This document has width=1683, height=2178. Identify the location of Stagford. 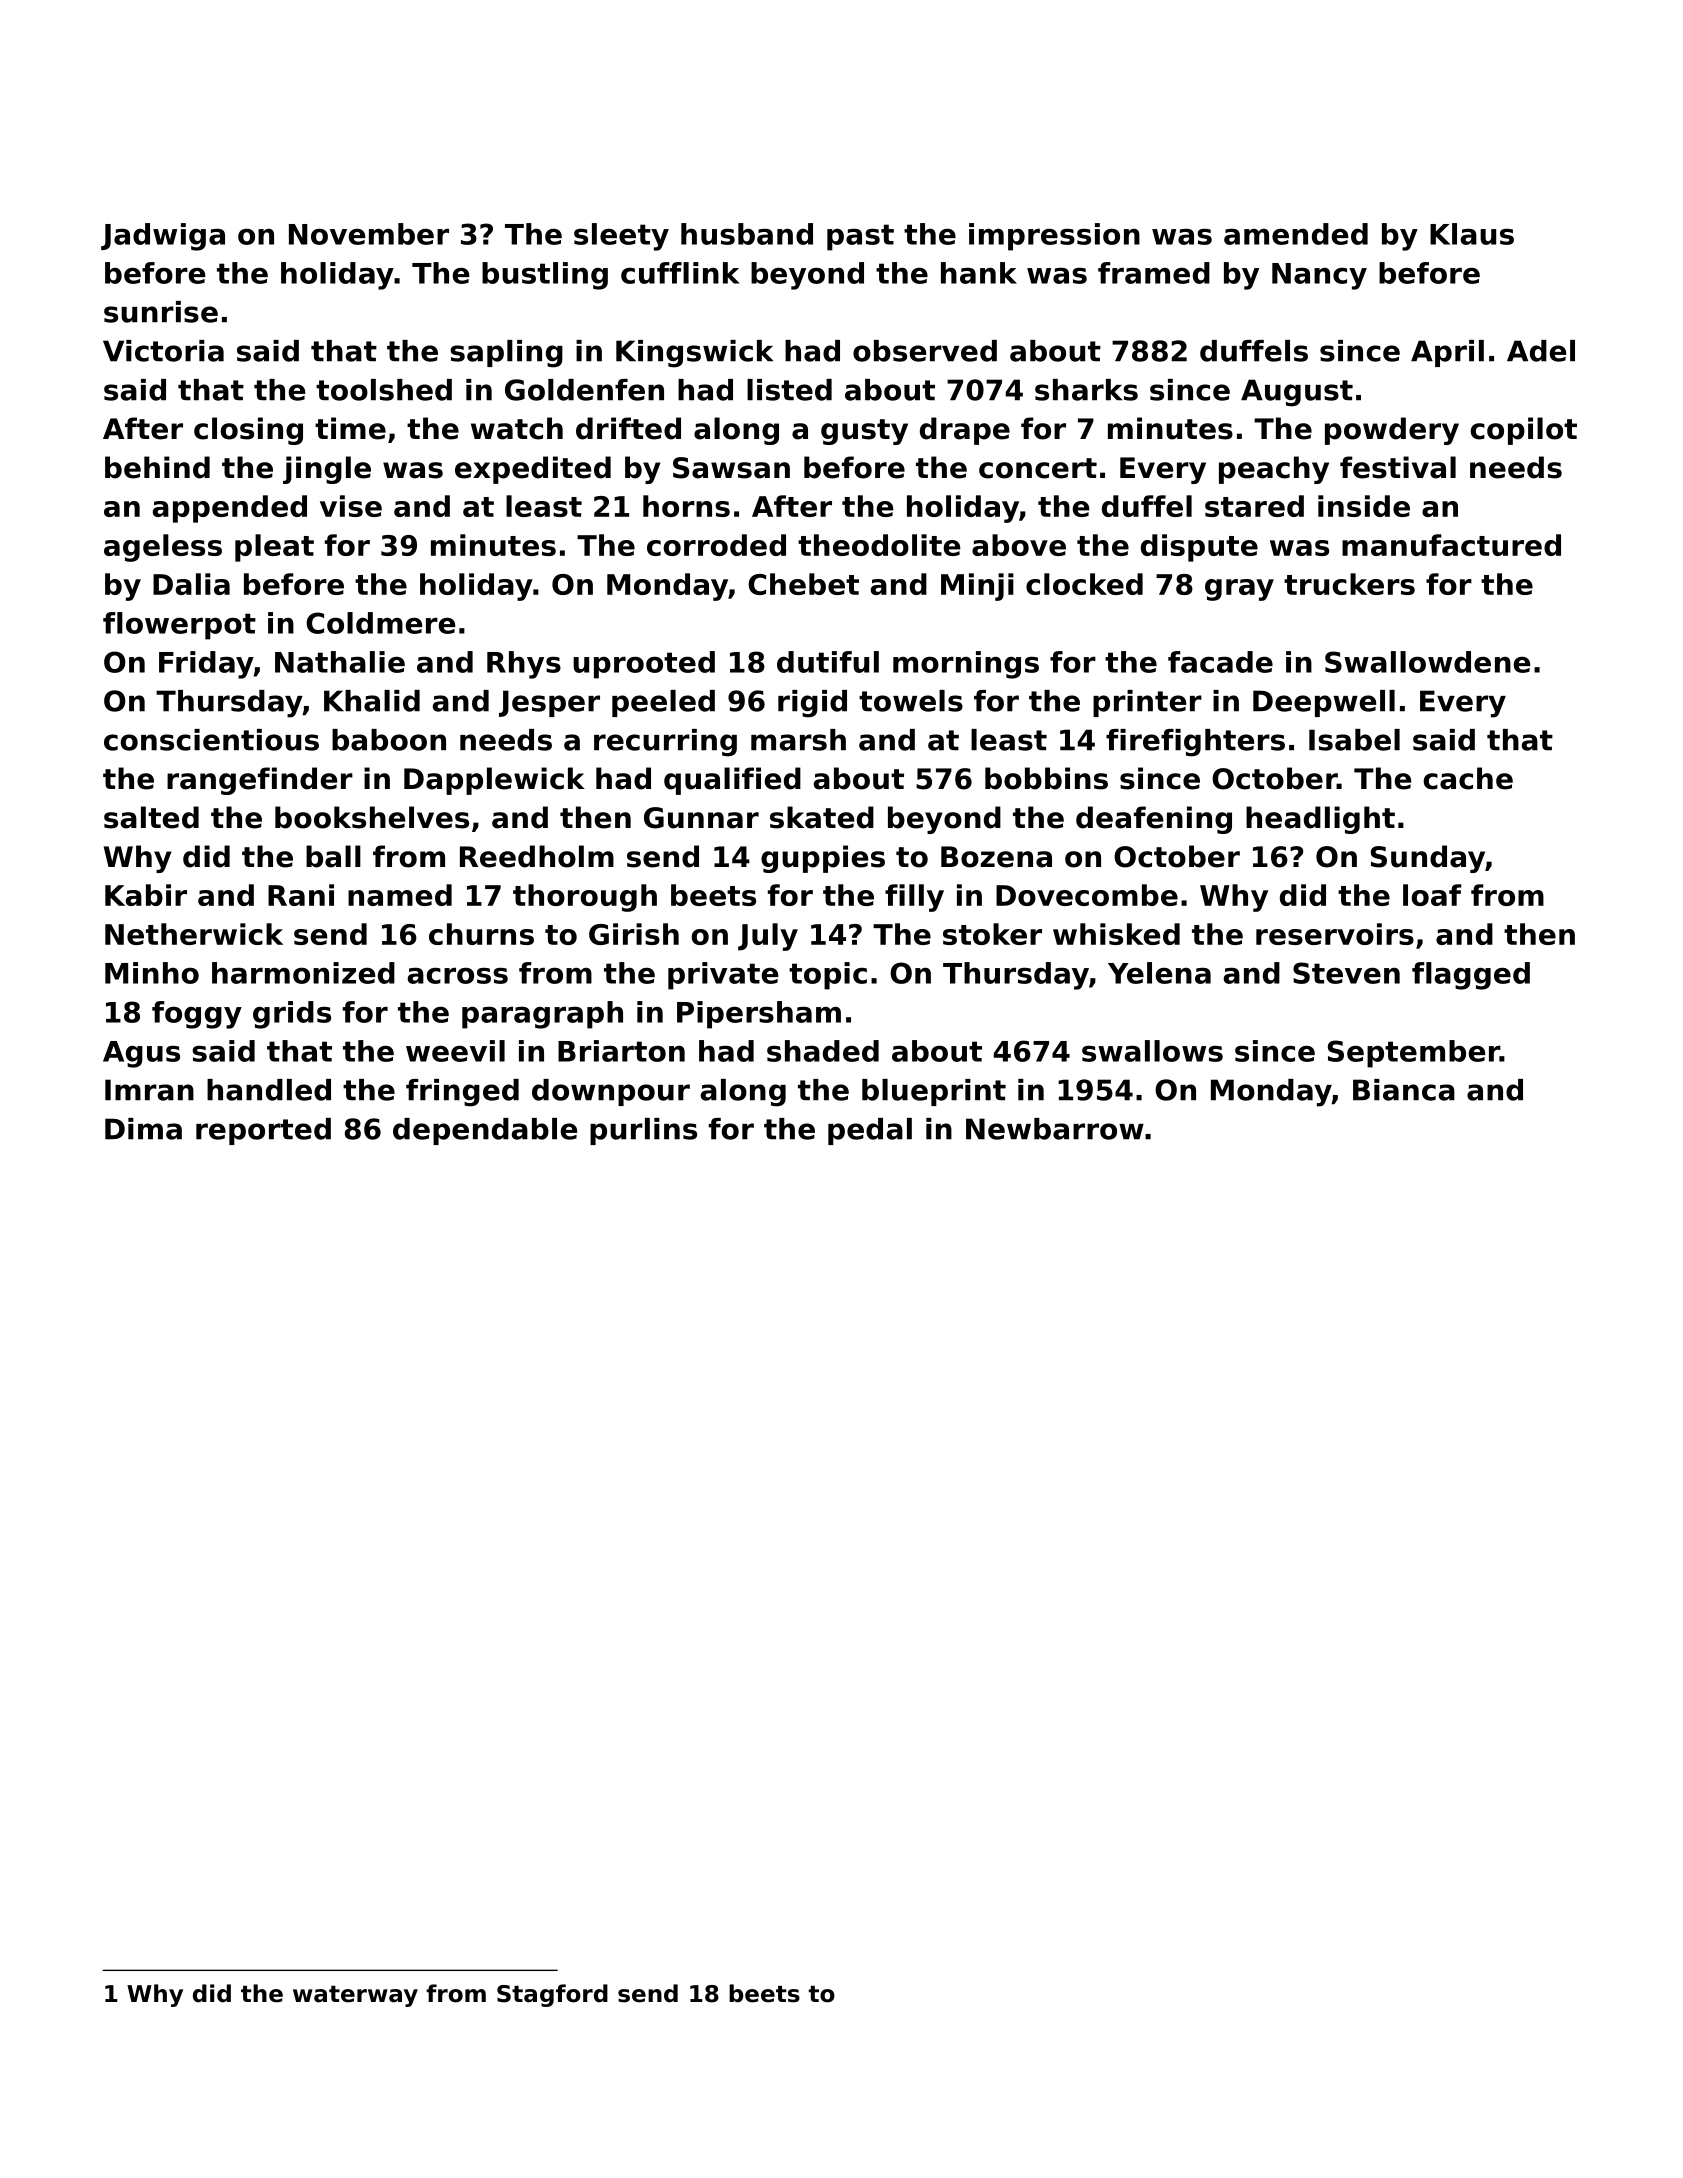
(552, 1995).
